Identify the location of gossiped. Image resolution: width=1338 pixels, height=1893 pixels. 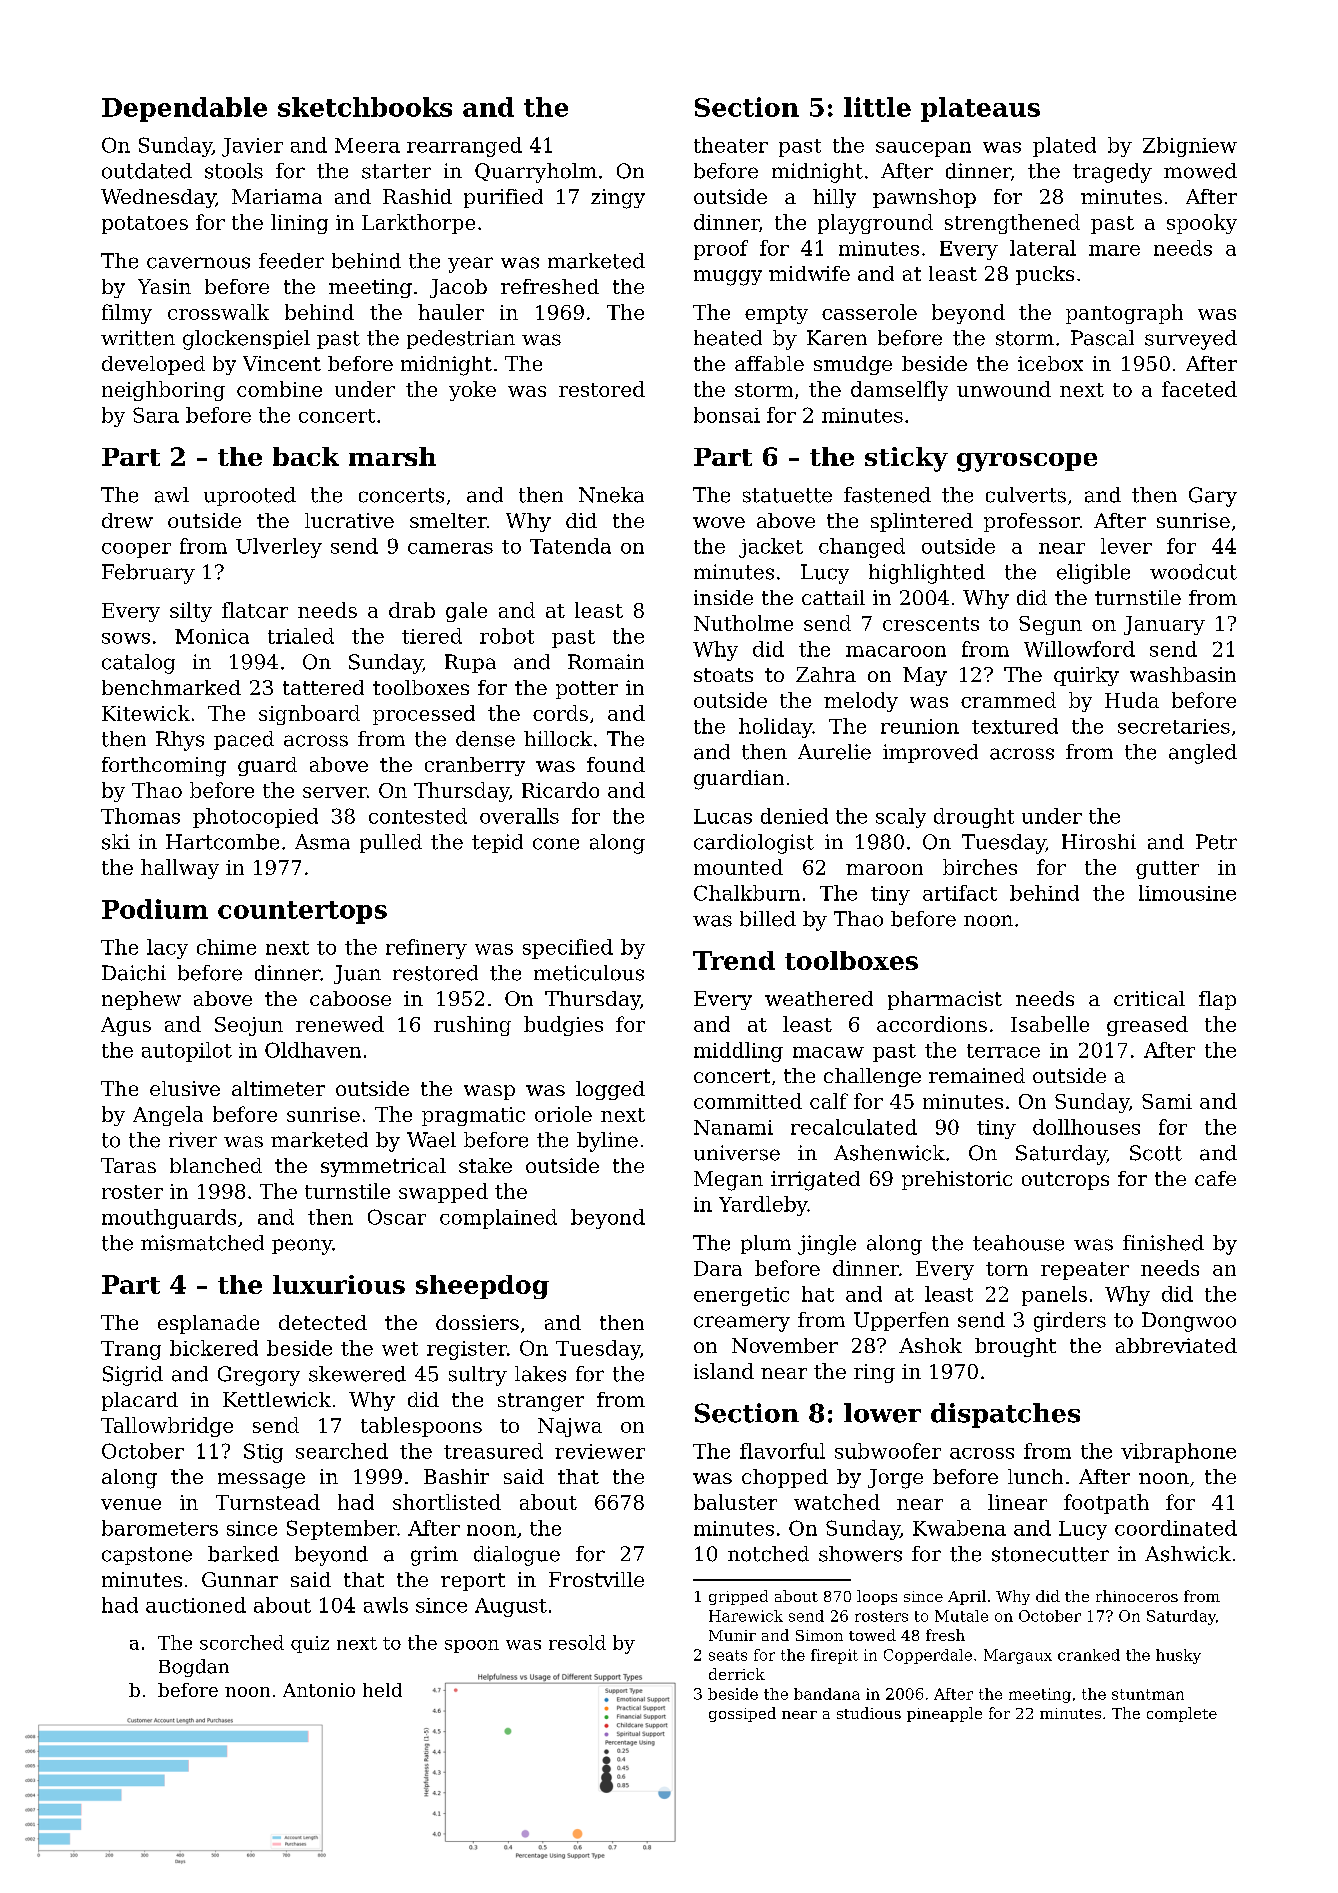
(742, 1714).
